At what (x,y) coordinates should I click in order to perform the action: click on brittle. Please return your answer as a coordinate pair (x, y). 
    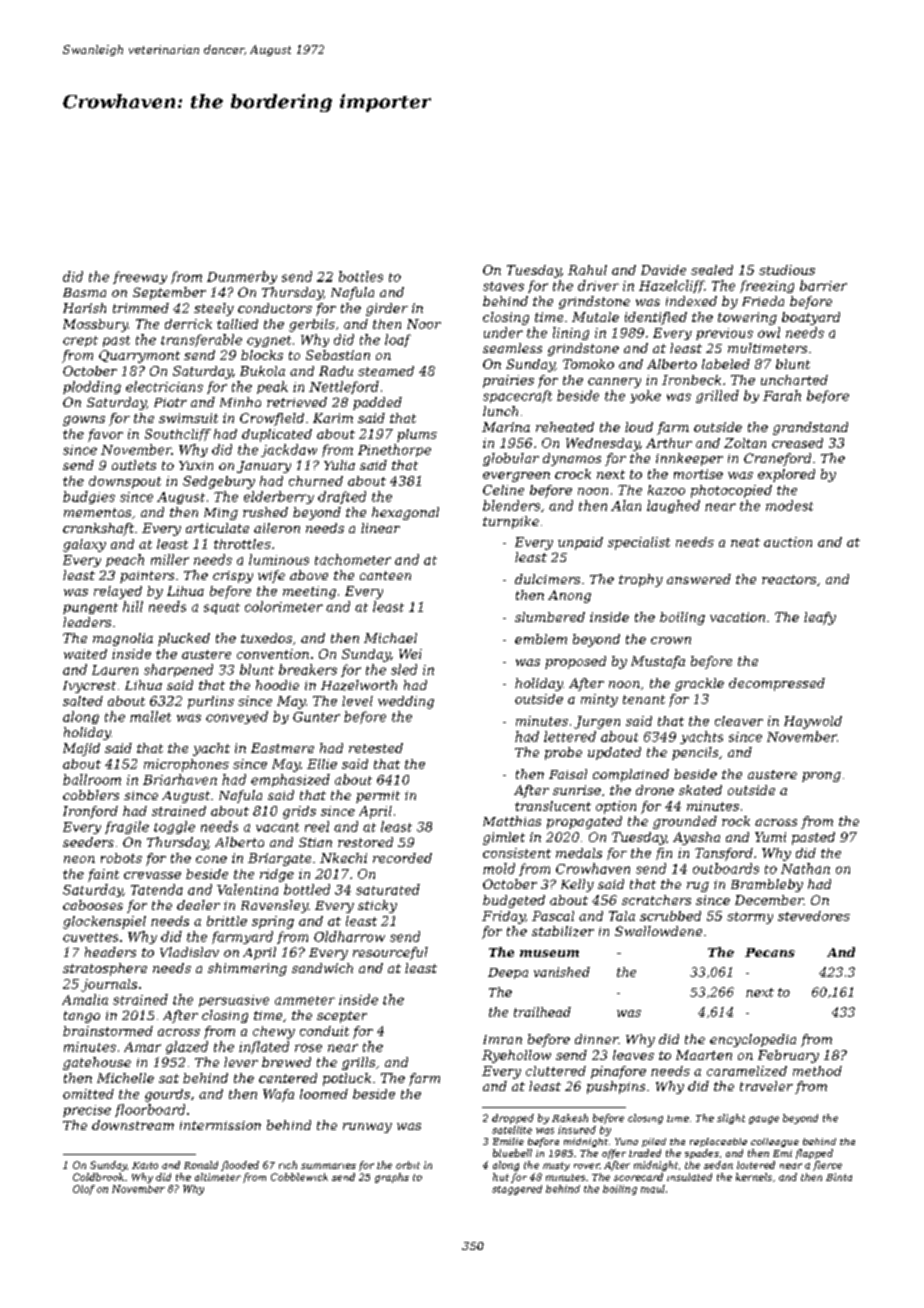
    Looking at the image, I should click on (227, 921).
